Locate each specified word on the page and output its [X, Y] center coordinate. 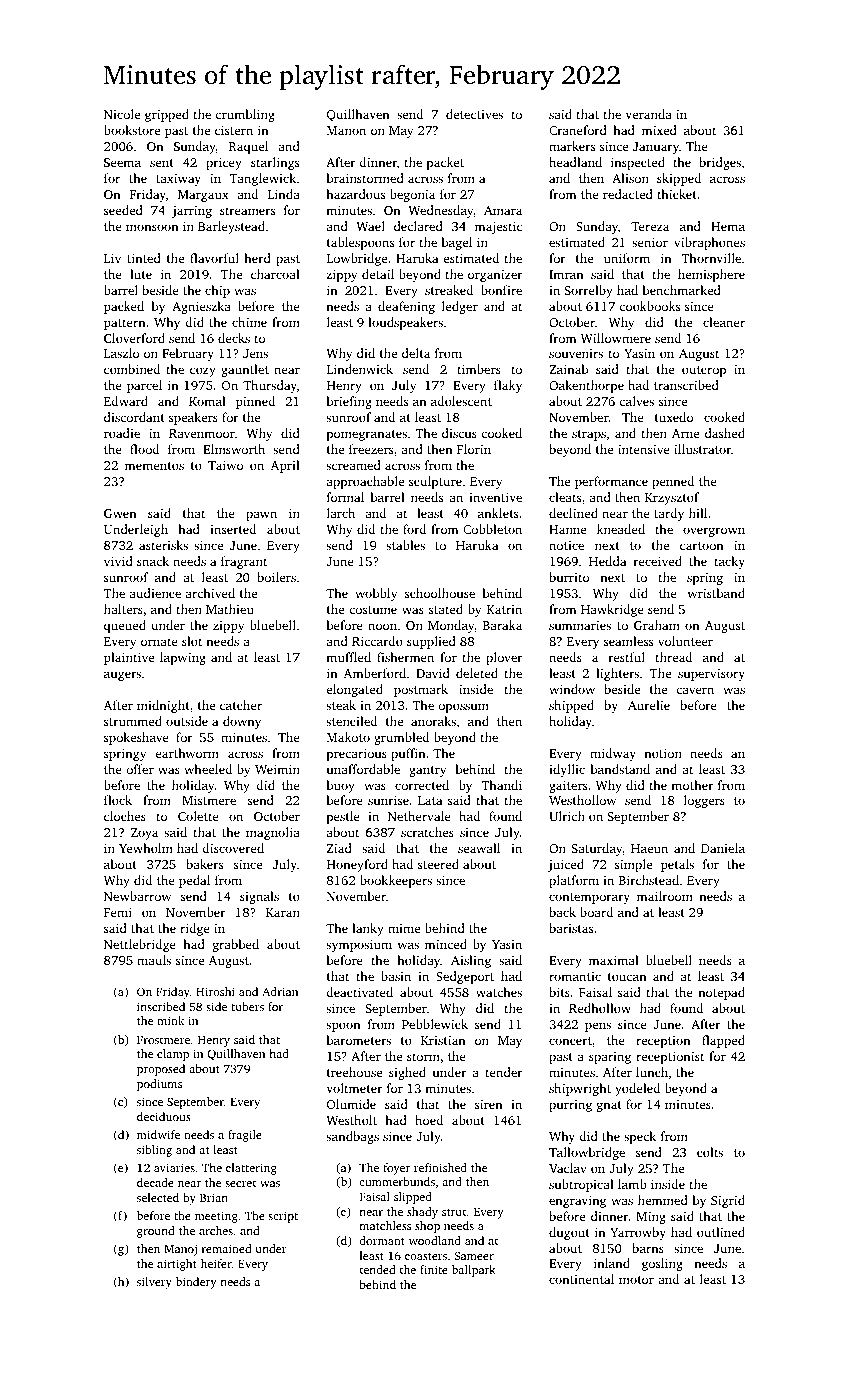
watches [499, 992]
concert [570, 1041]
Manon [346, 130]
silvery [154, 1283]
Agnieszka [201, 307]
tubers [247, 1006]
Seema [122, 162]
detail [378, 274]
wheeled [208, 769]
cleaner [724, 322]
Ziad [339, 848]
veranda [649, 114]
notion [663, 753]
